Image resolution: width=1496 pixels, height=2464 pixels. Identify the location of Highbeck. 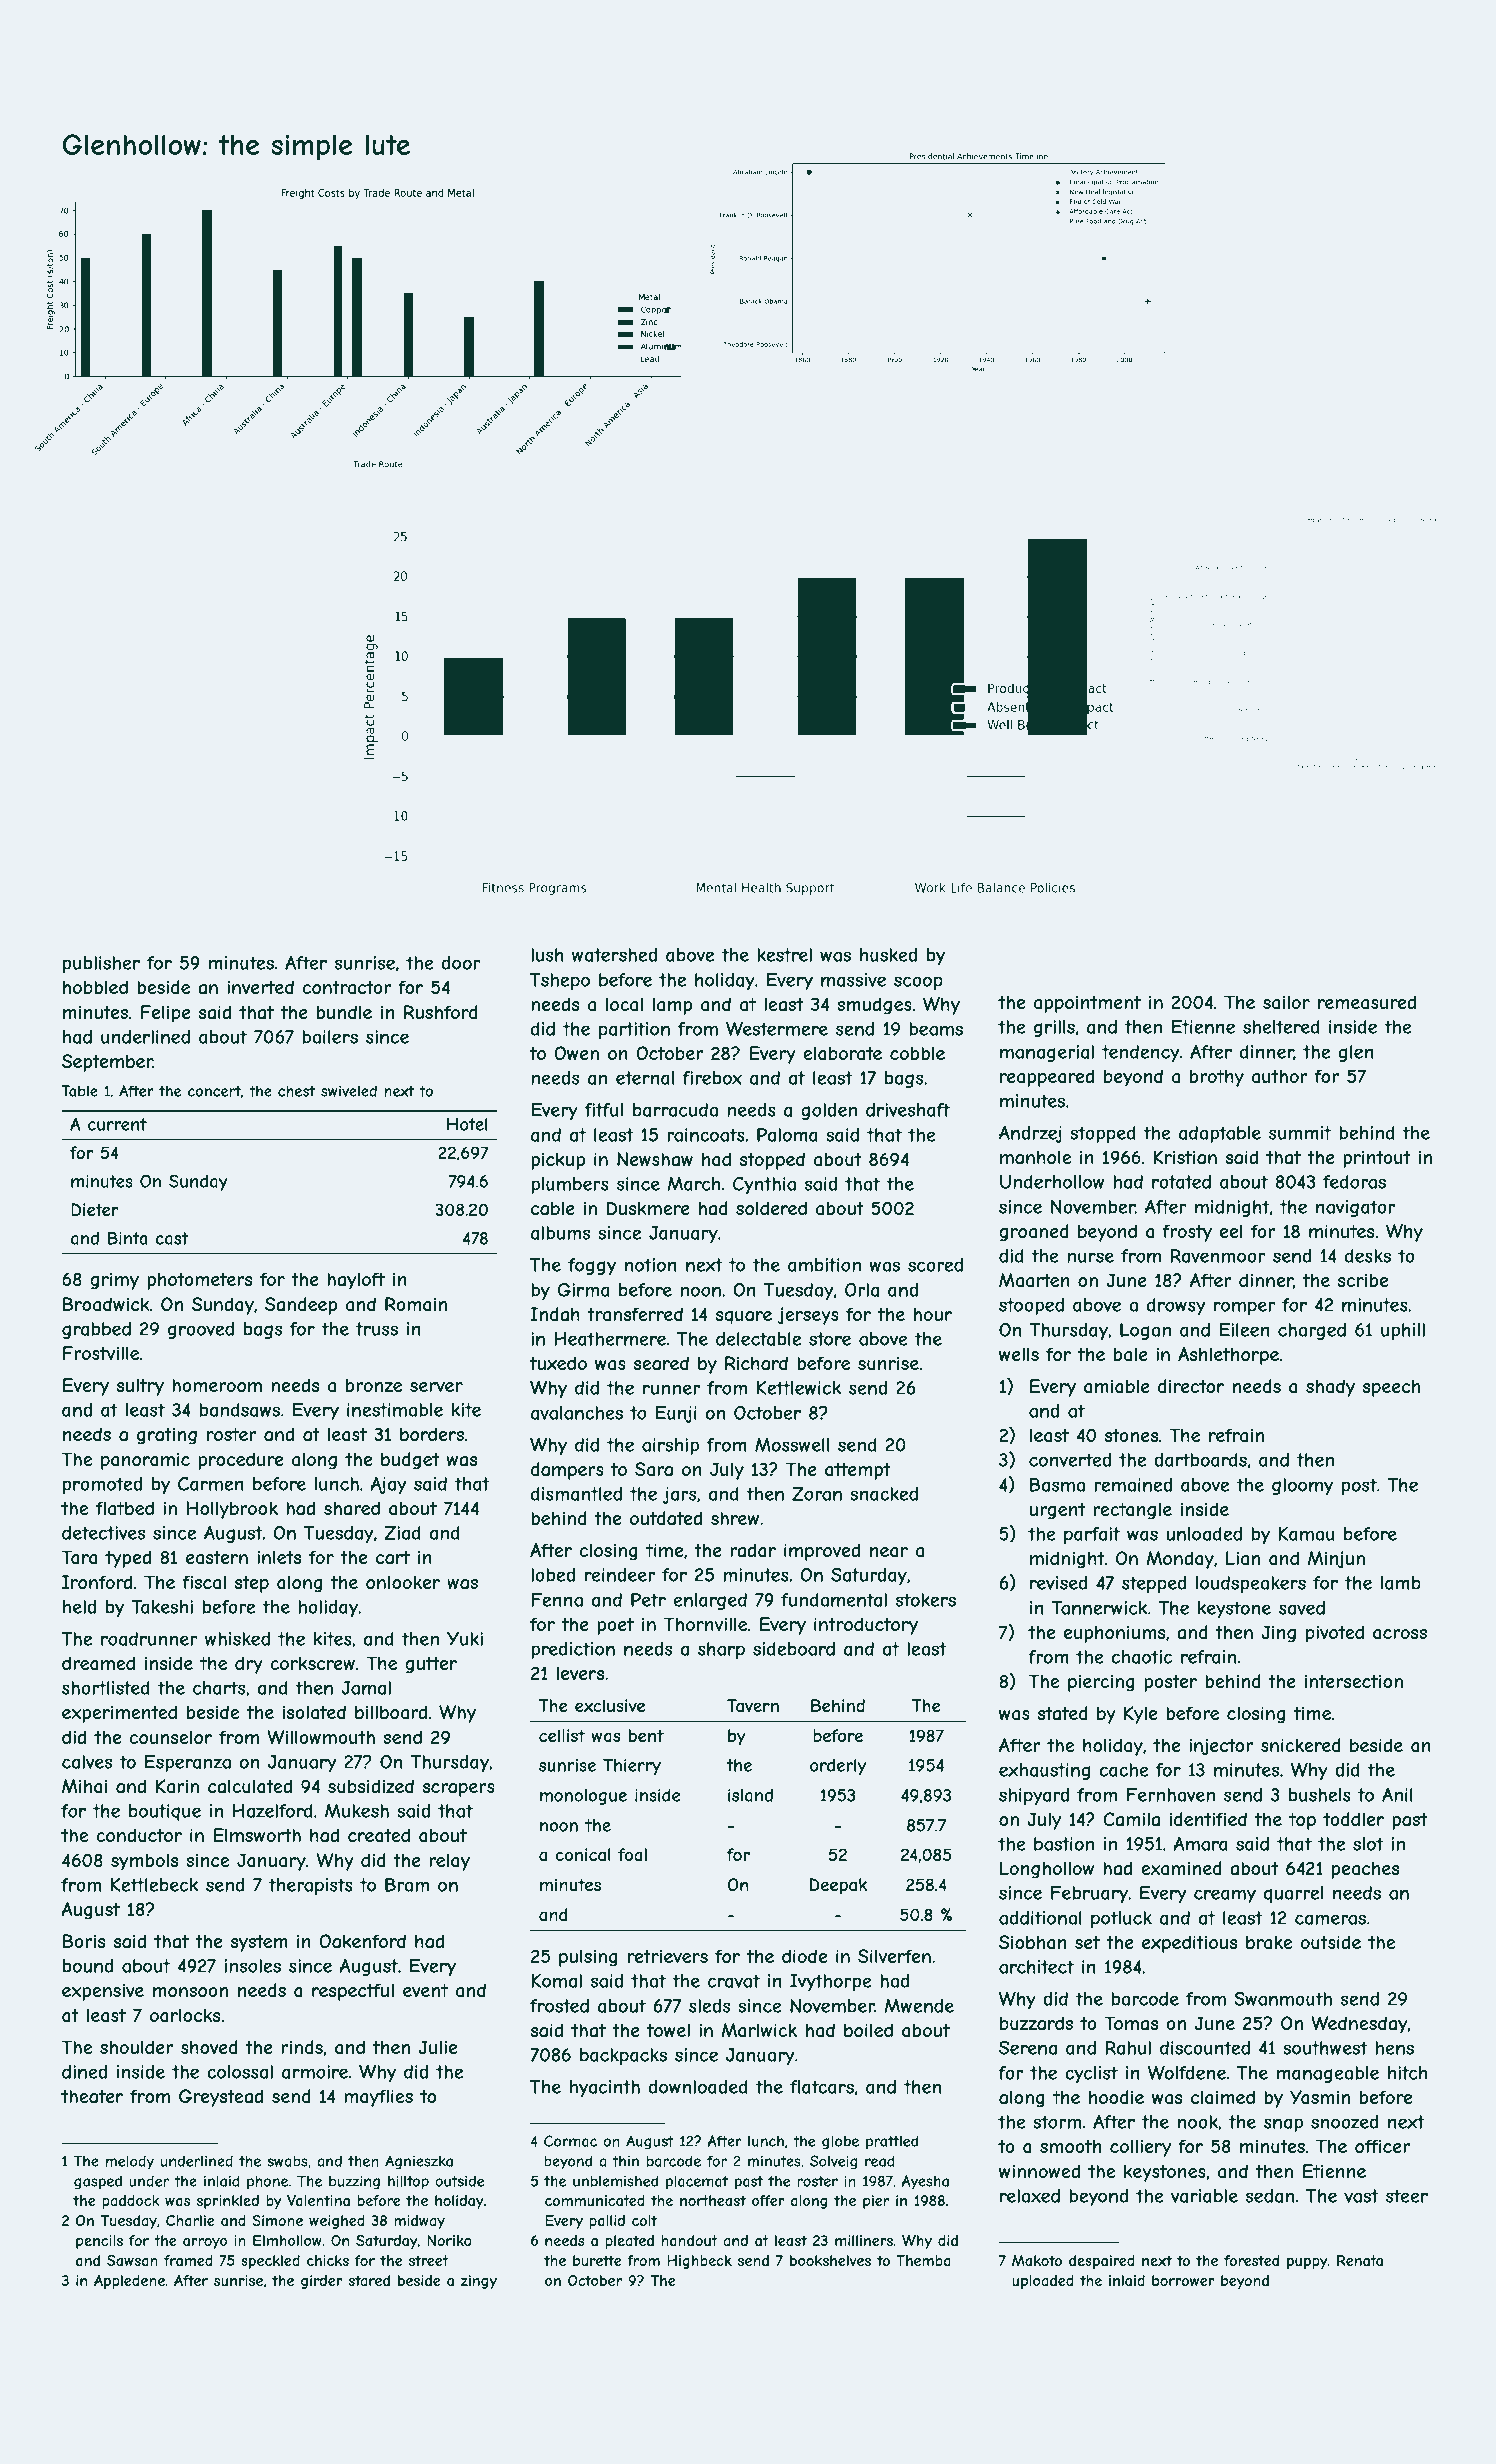
(699, 2262).
